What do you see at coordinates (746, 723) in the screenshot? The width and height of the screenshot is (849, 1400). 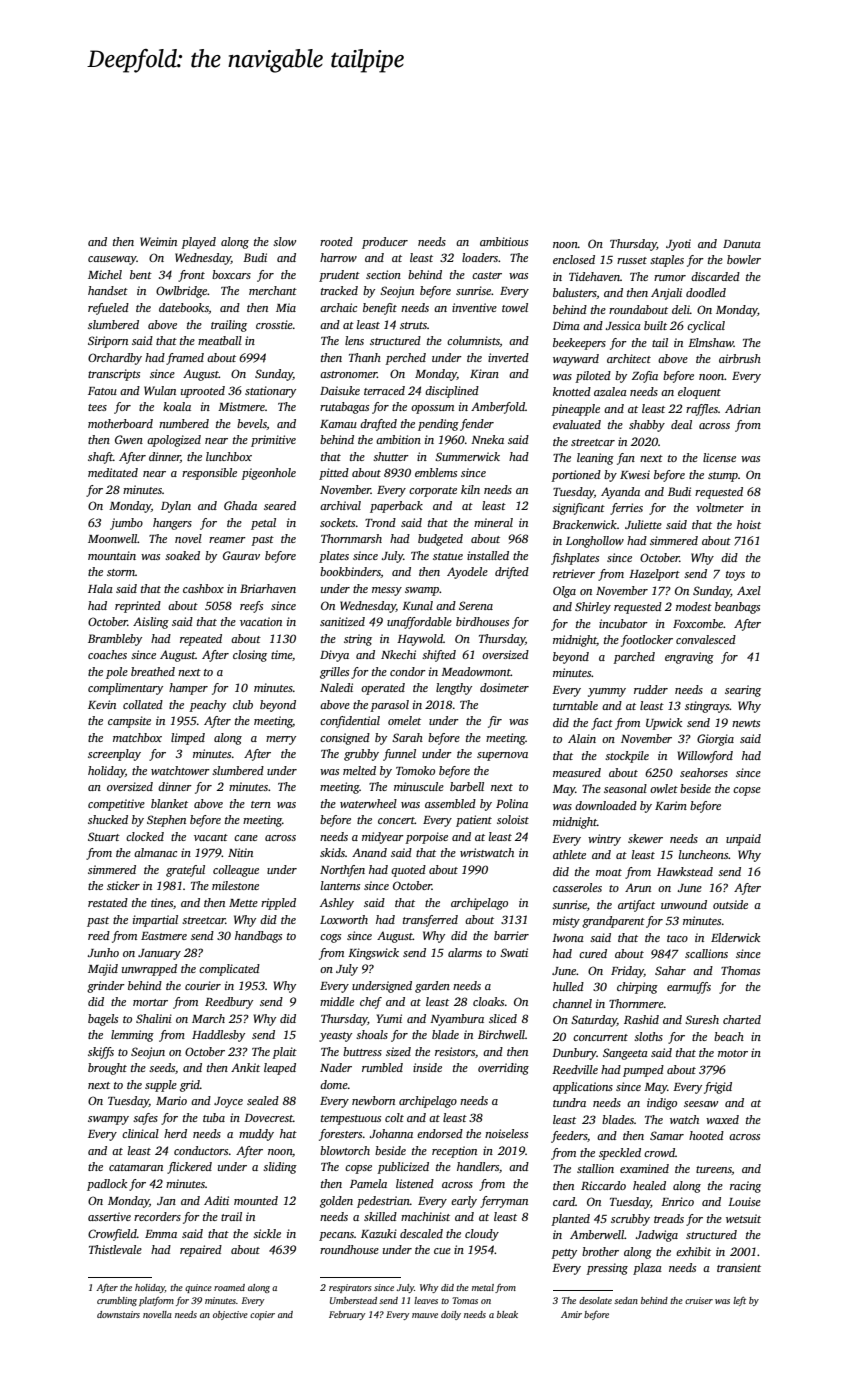 I see `newts` at bounding box center [746, 723].
